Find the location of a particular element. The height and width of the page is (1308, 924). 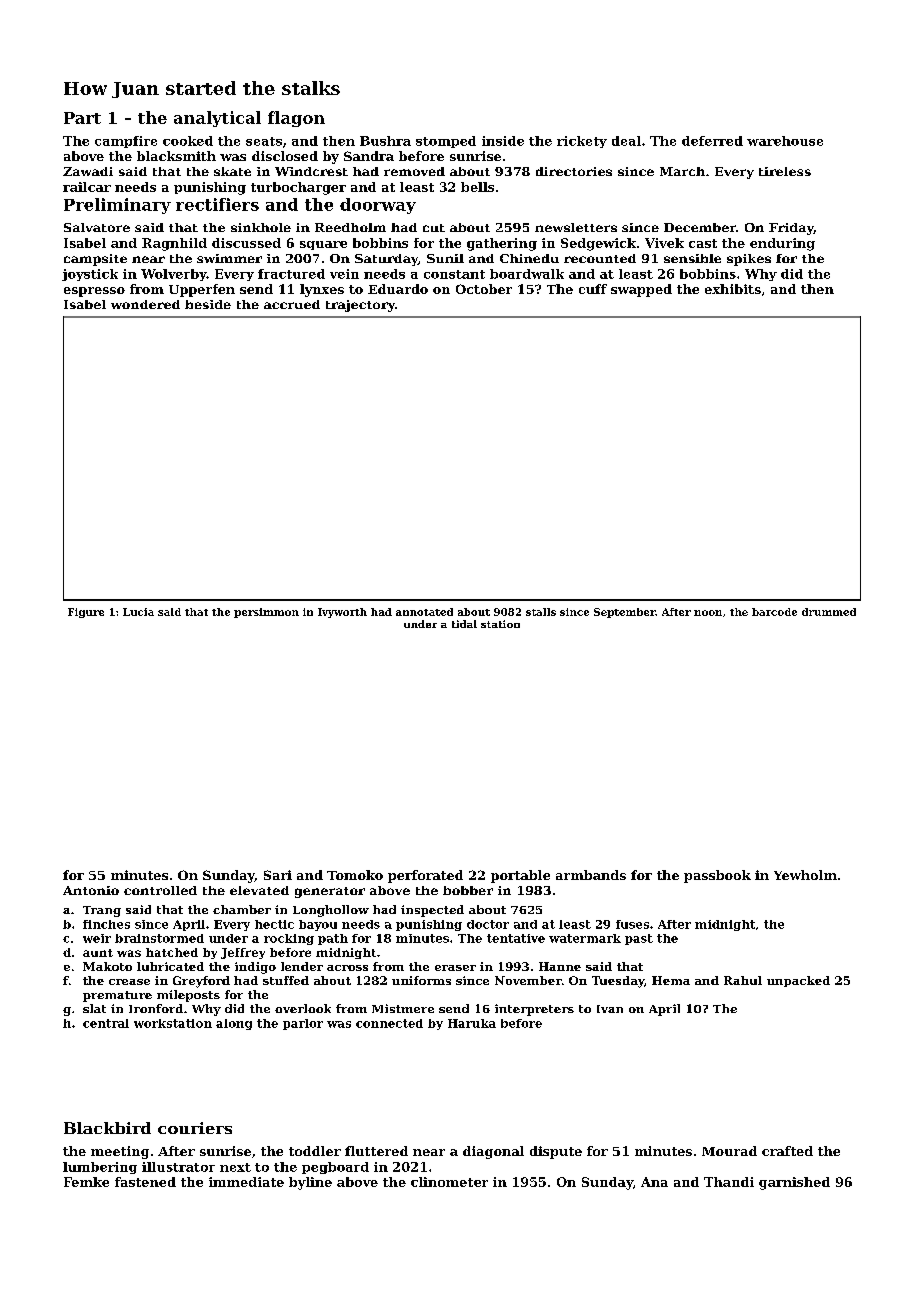

clinometer is located at coordinates (449, 1182).
